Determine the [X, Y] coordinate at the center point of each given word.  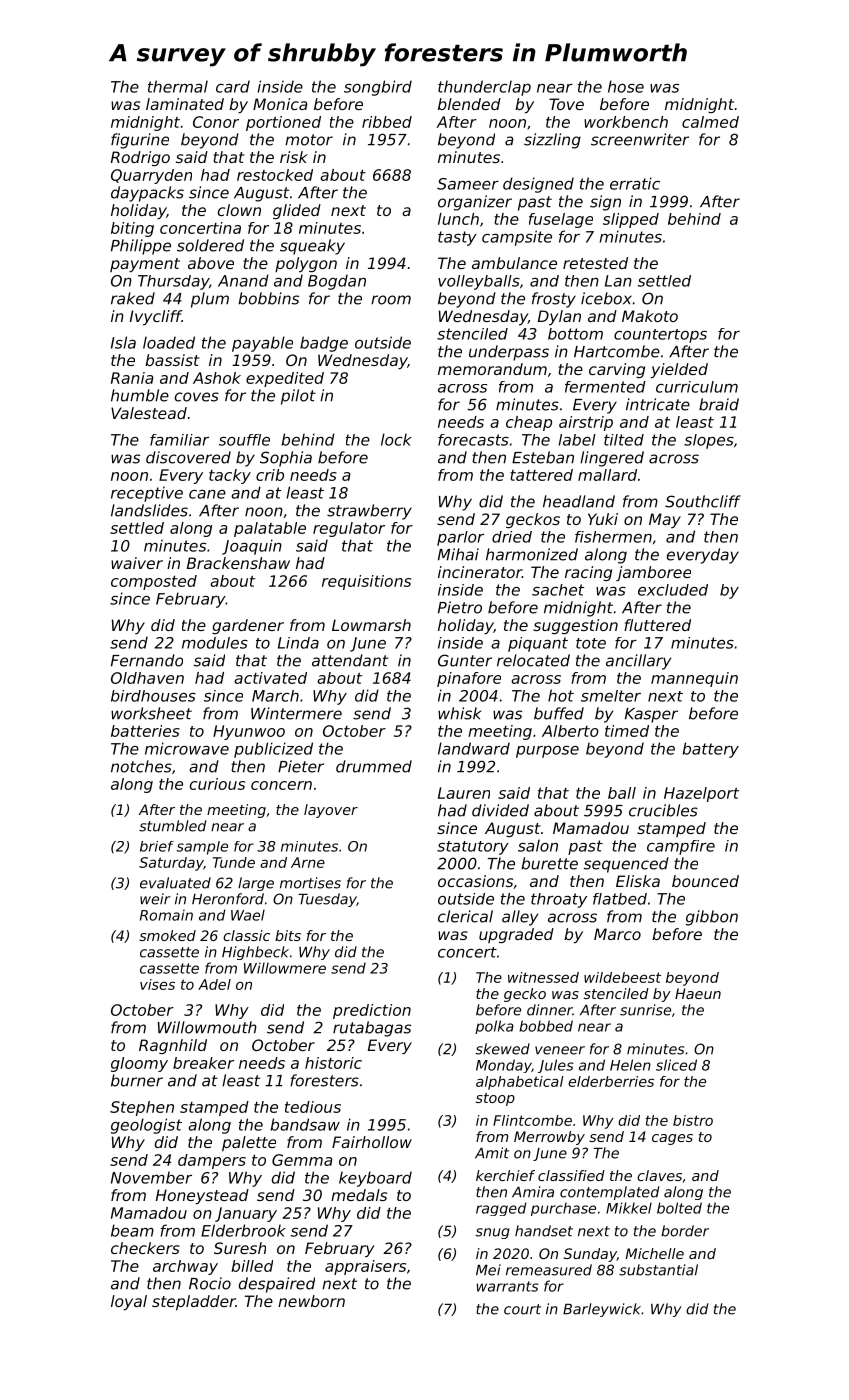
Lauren [464, 793]
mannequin [694, 679]
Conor [216, 122]
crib [270, 475]
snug [492, 1233]
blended [469, 104]
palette [249, 1144]
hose [626, 86]
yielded [679, 370]
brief [157, 846]
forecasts [473, 440]
